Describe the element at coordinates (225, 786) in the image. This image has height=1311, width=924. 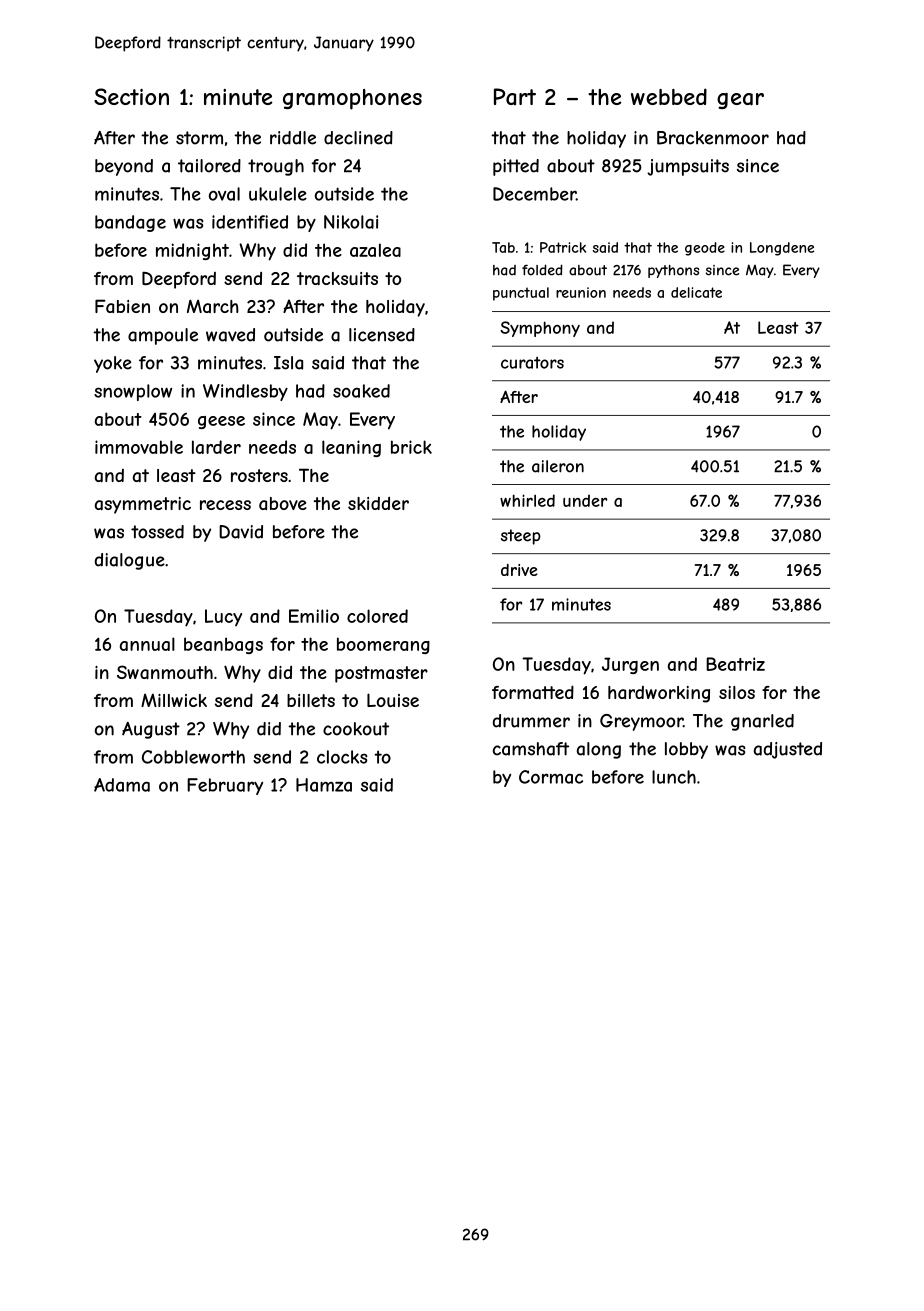
I see `February` at that location.
